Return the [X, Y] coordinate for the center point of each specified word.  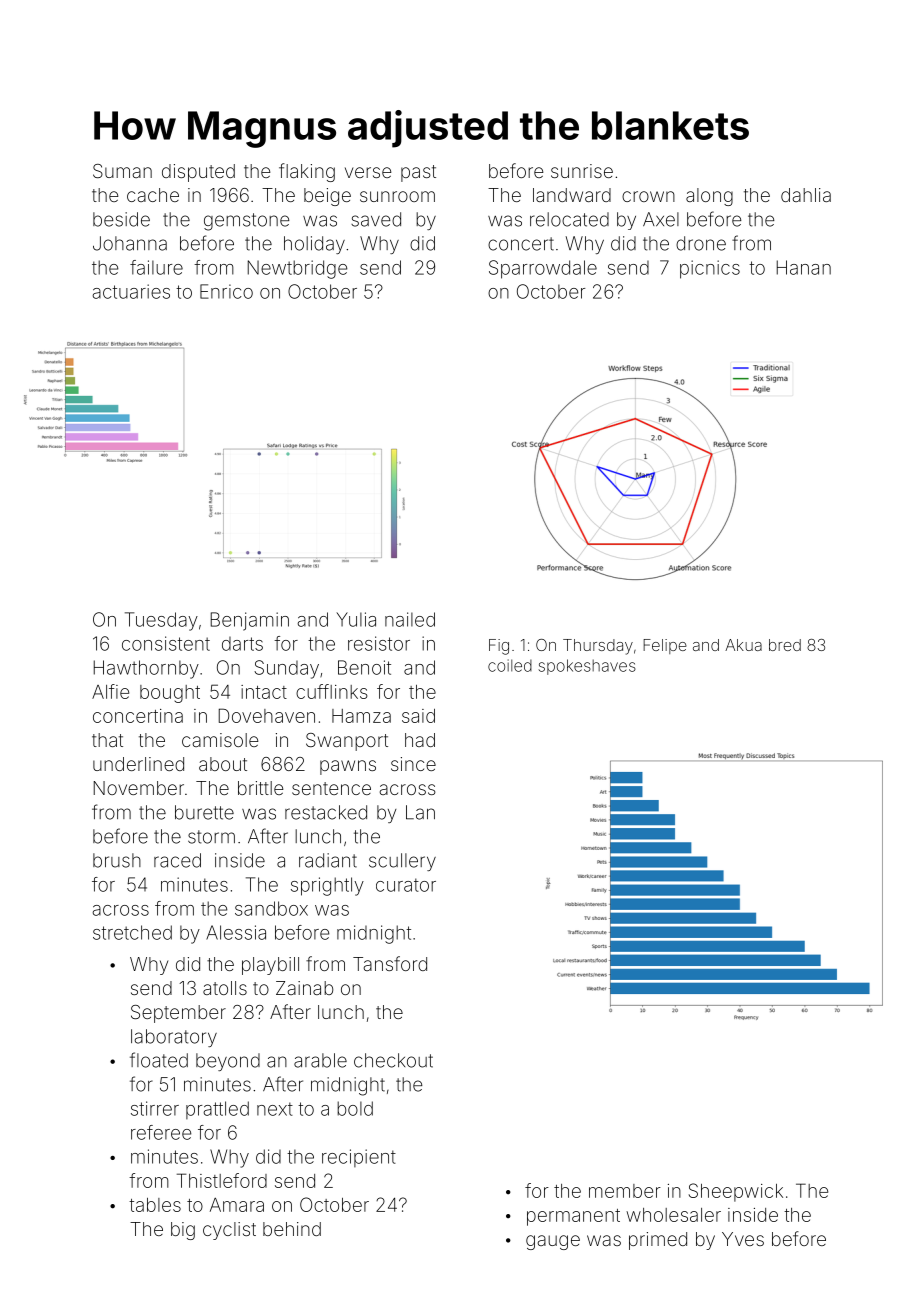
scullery [402, 862]
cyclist [229, 1231]
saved [376, 219]
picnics [710, 269]
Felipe [665, 646]
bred [785, 645]
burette [204, 812]
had [420, 740]
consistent [166, 643]
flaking [307, 172]
